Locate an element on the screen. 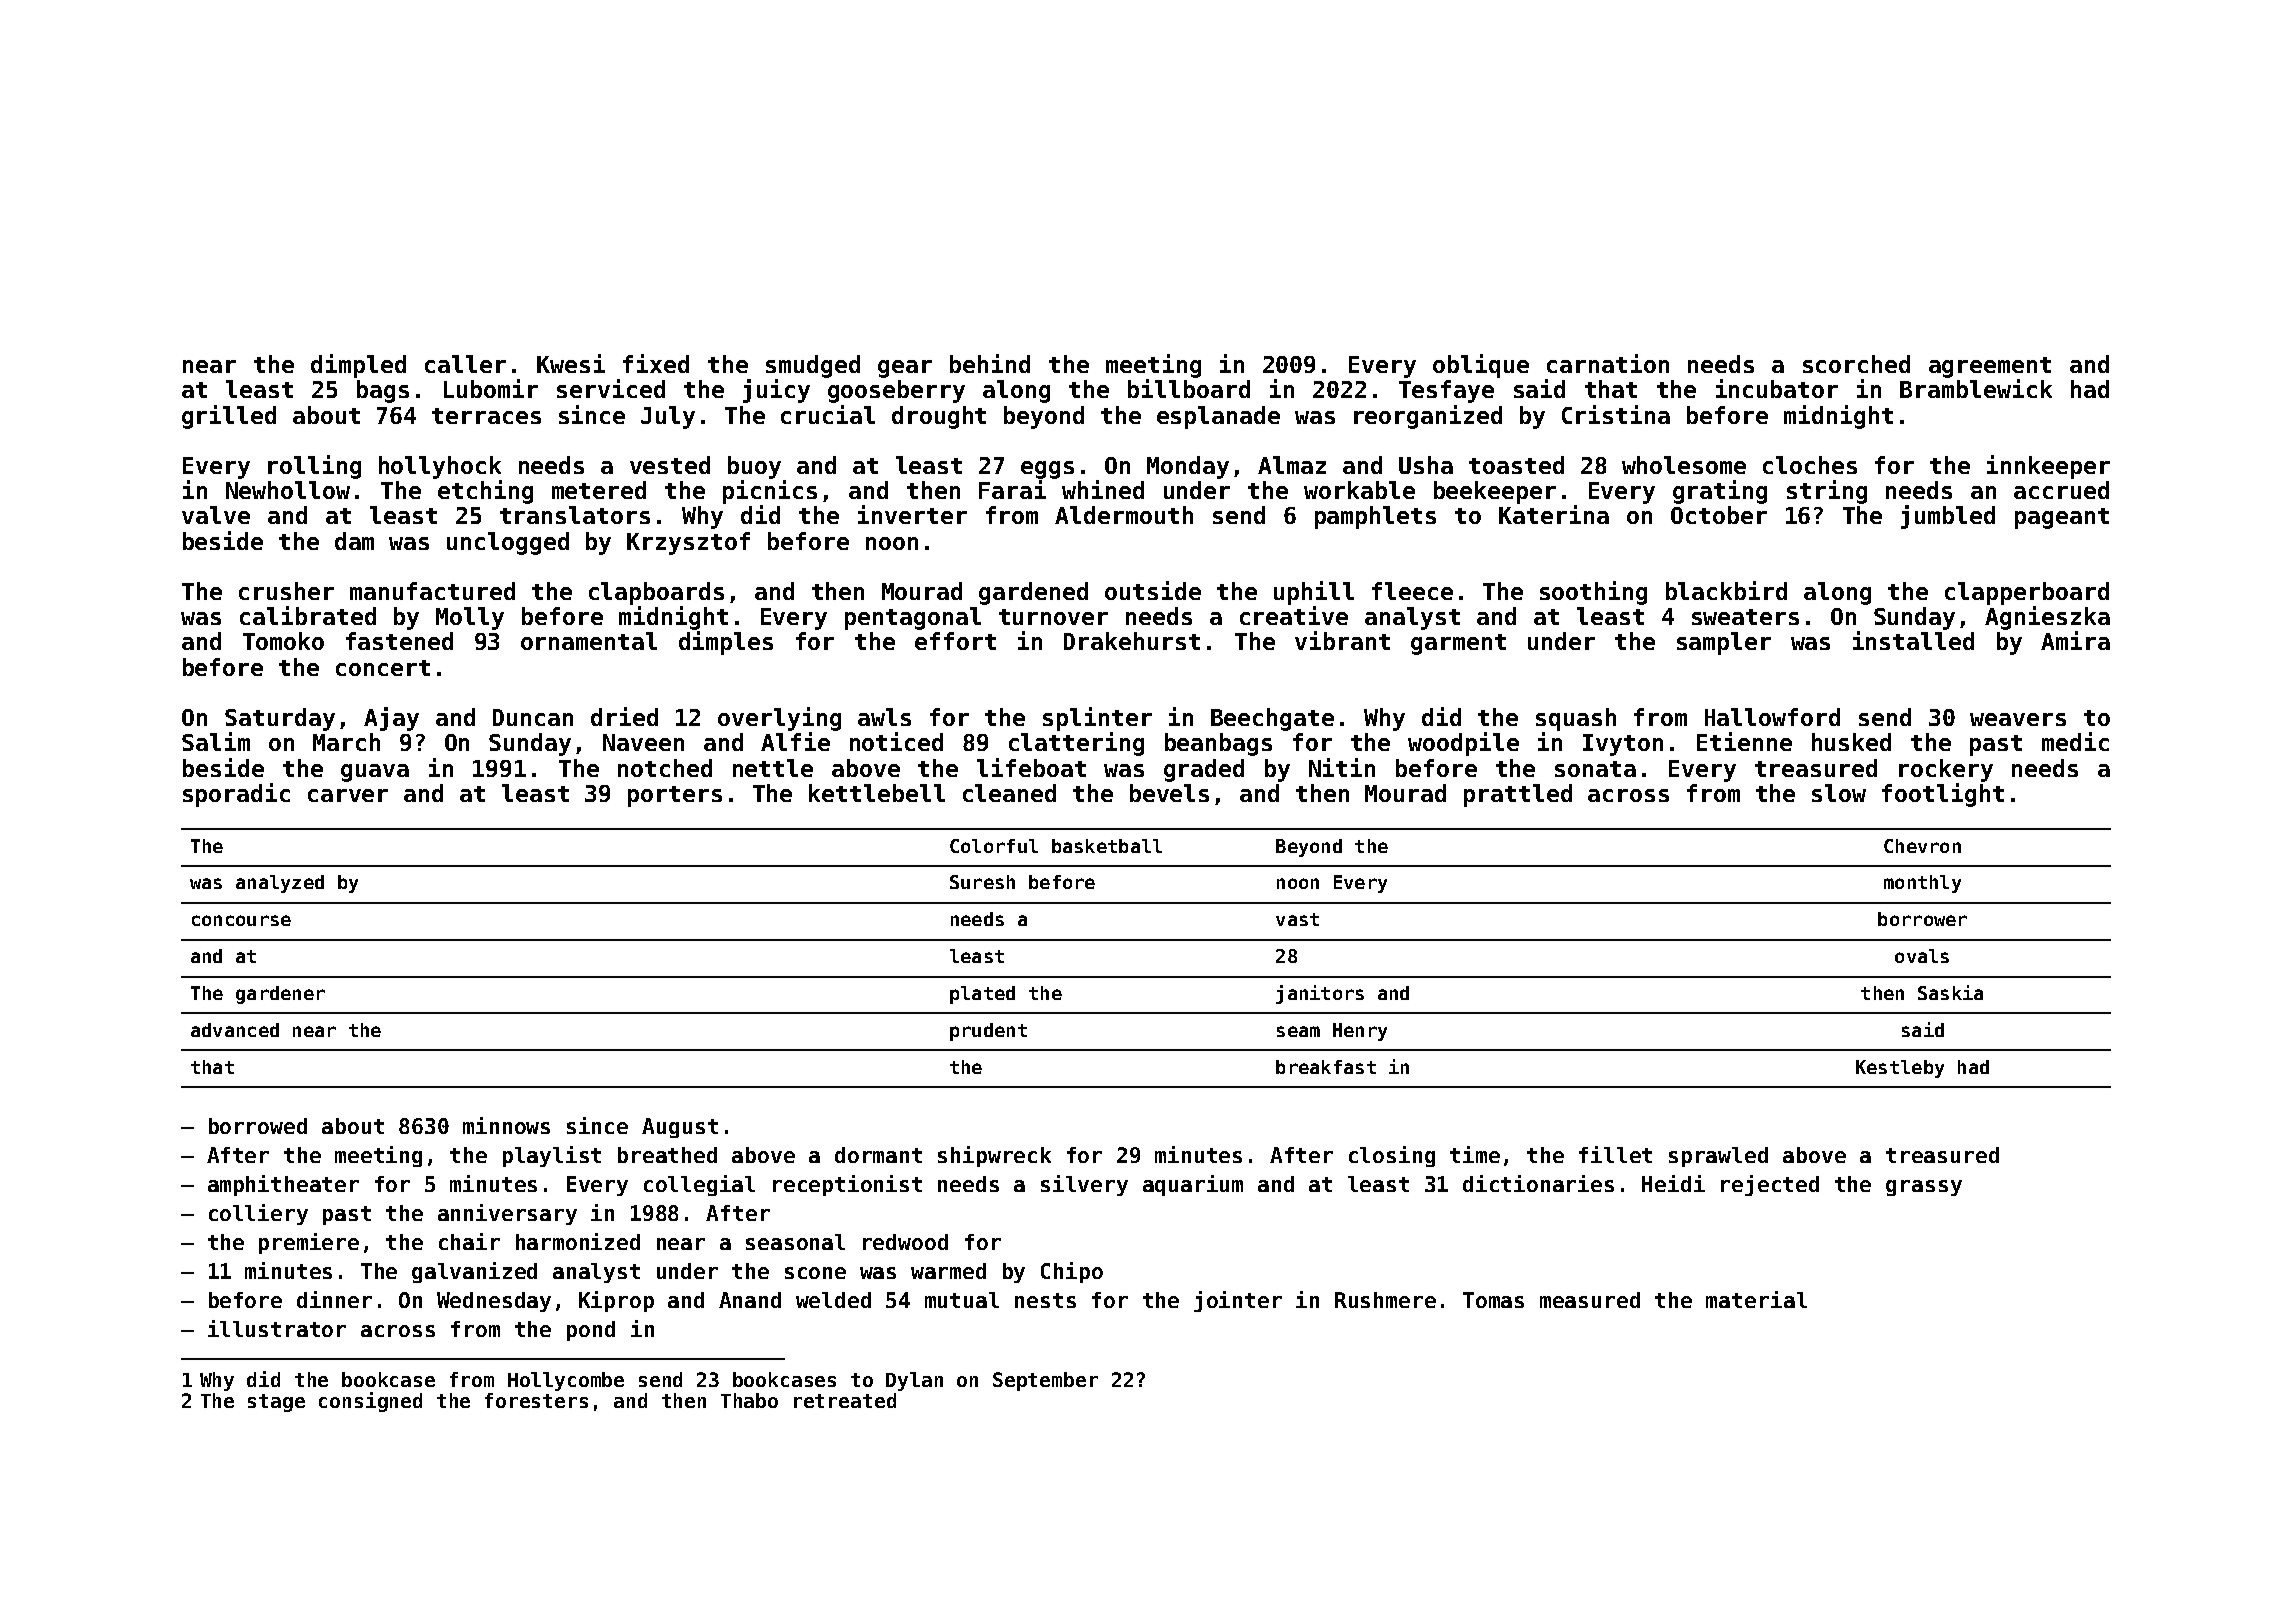 Image resolution: width=2292 pixels, height=1620 pixels. janitors is located at coordinates (1320, 994).
